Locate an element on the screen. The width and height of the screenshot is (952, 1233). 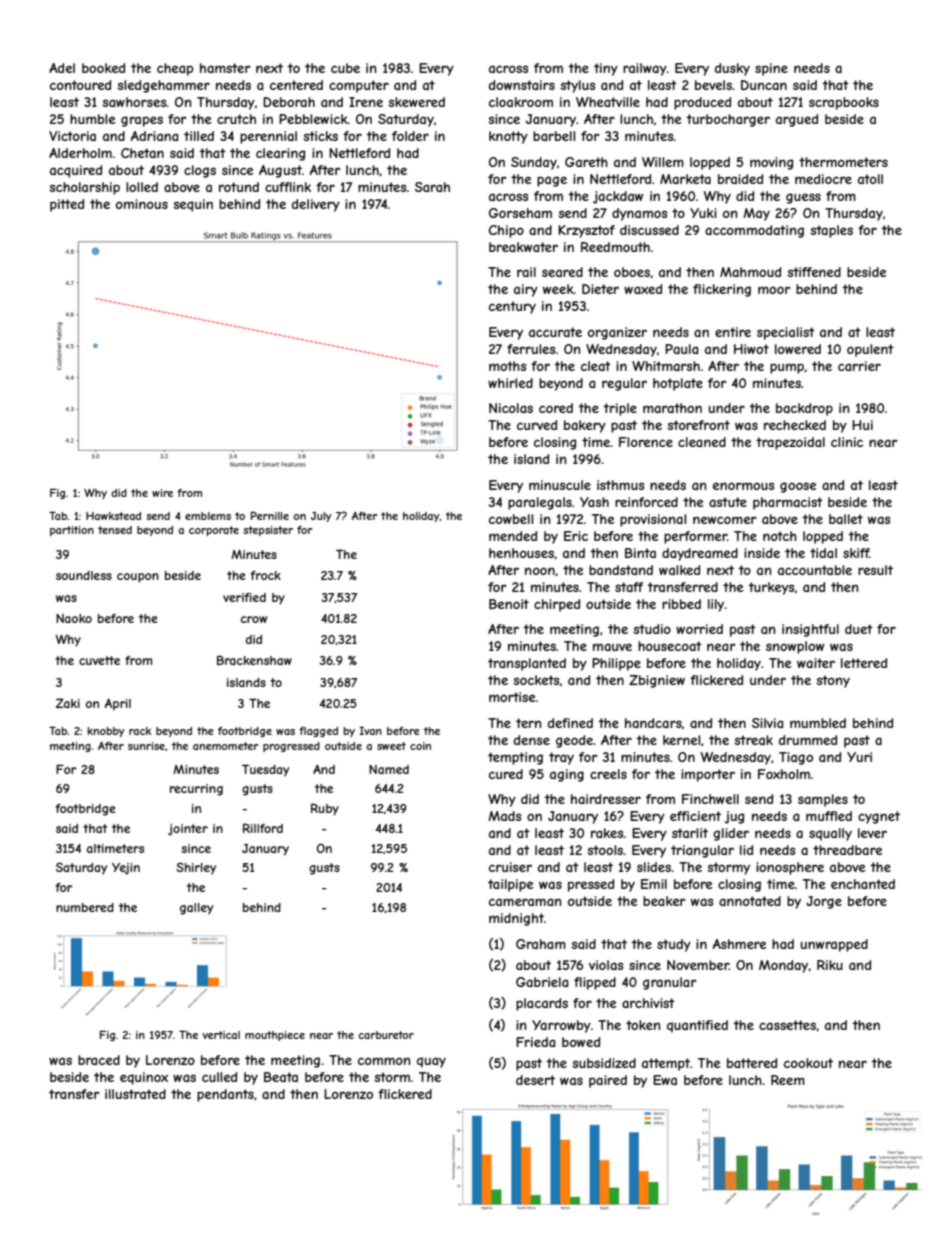
Victoria is located at coordinates (72, 136).
